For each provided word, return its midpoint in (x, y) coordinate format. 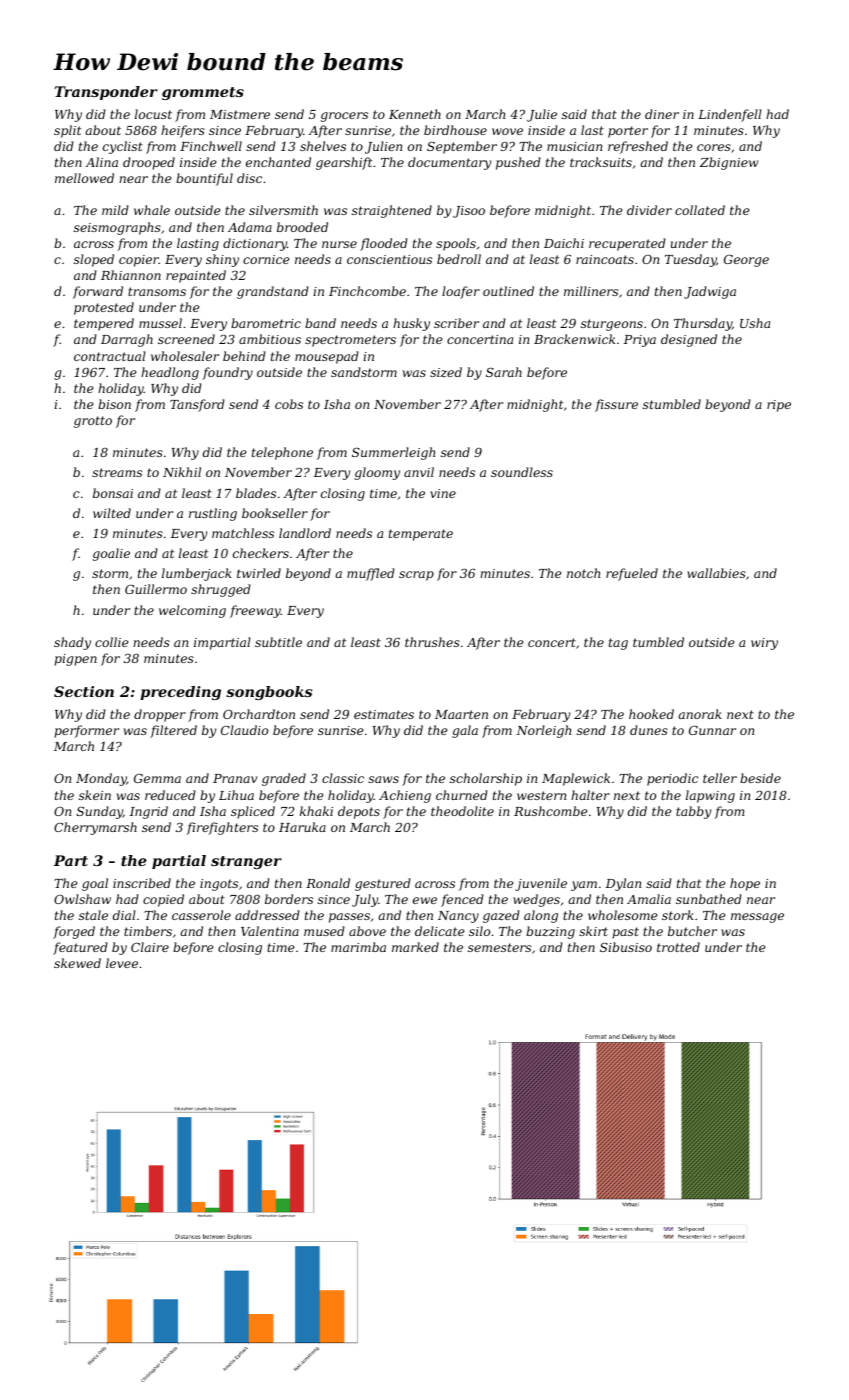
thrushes (432, 642)
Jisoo (469, 212)
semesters (499, 947)
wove (507, 131)
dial (124, 915)
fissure (616, 405)
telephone (282, 453)
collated (700, 210)
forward (98, 292)
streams (117, 472)
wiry (764, 644)
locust (153, 114)
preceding (180, 693)
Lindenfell (730, 115)
